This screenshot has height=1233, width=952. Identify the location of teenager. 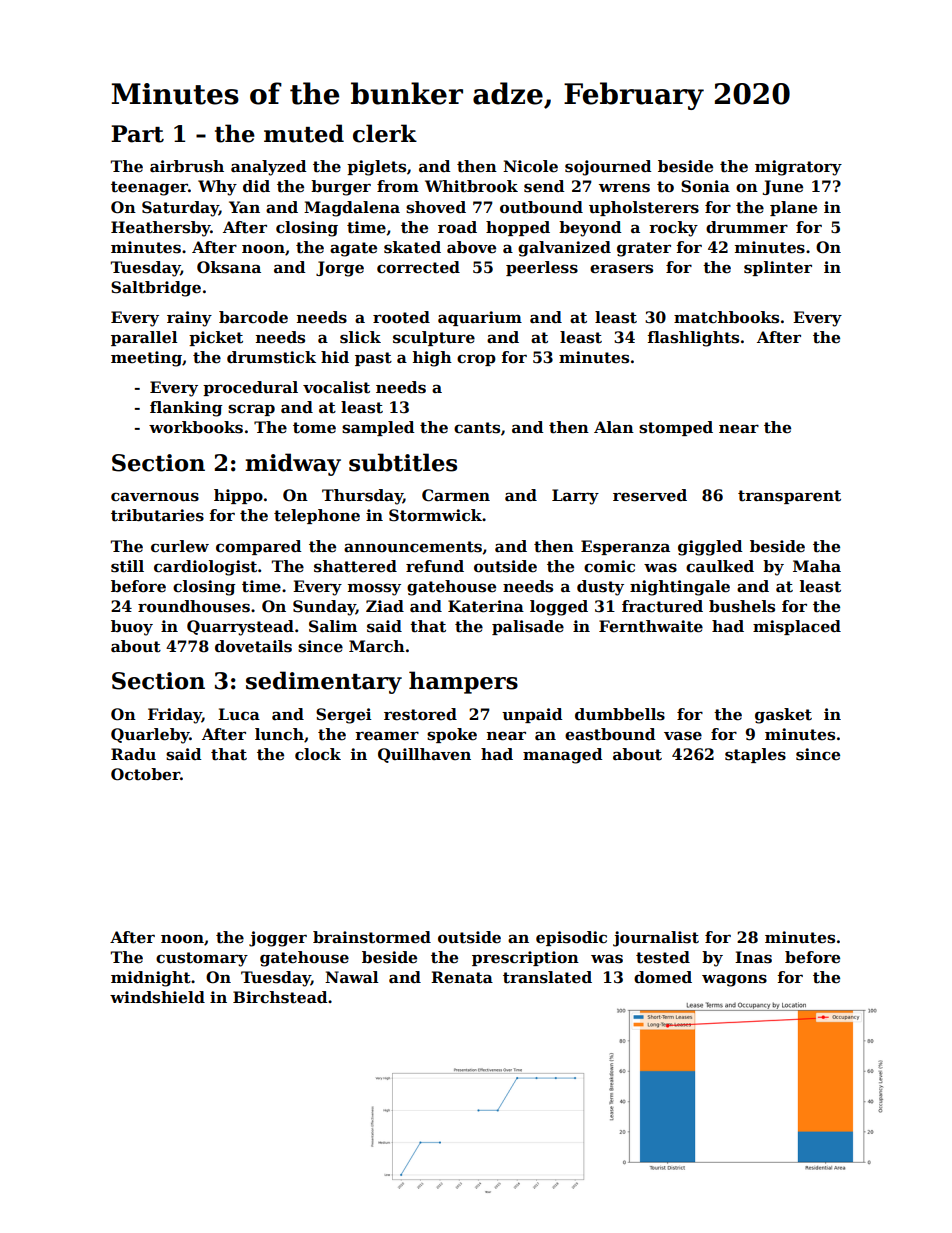
(149, 188).
